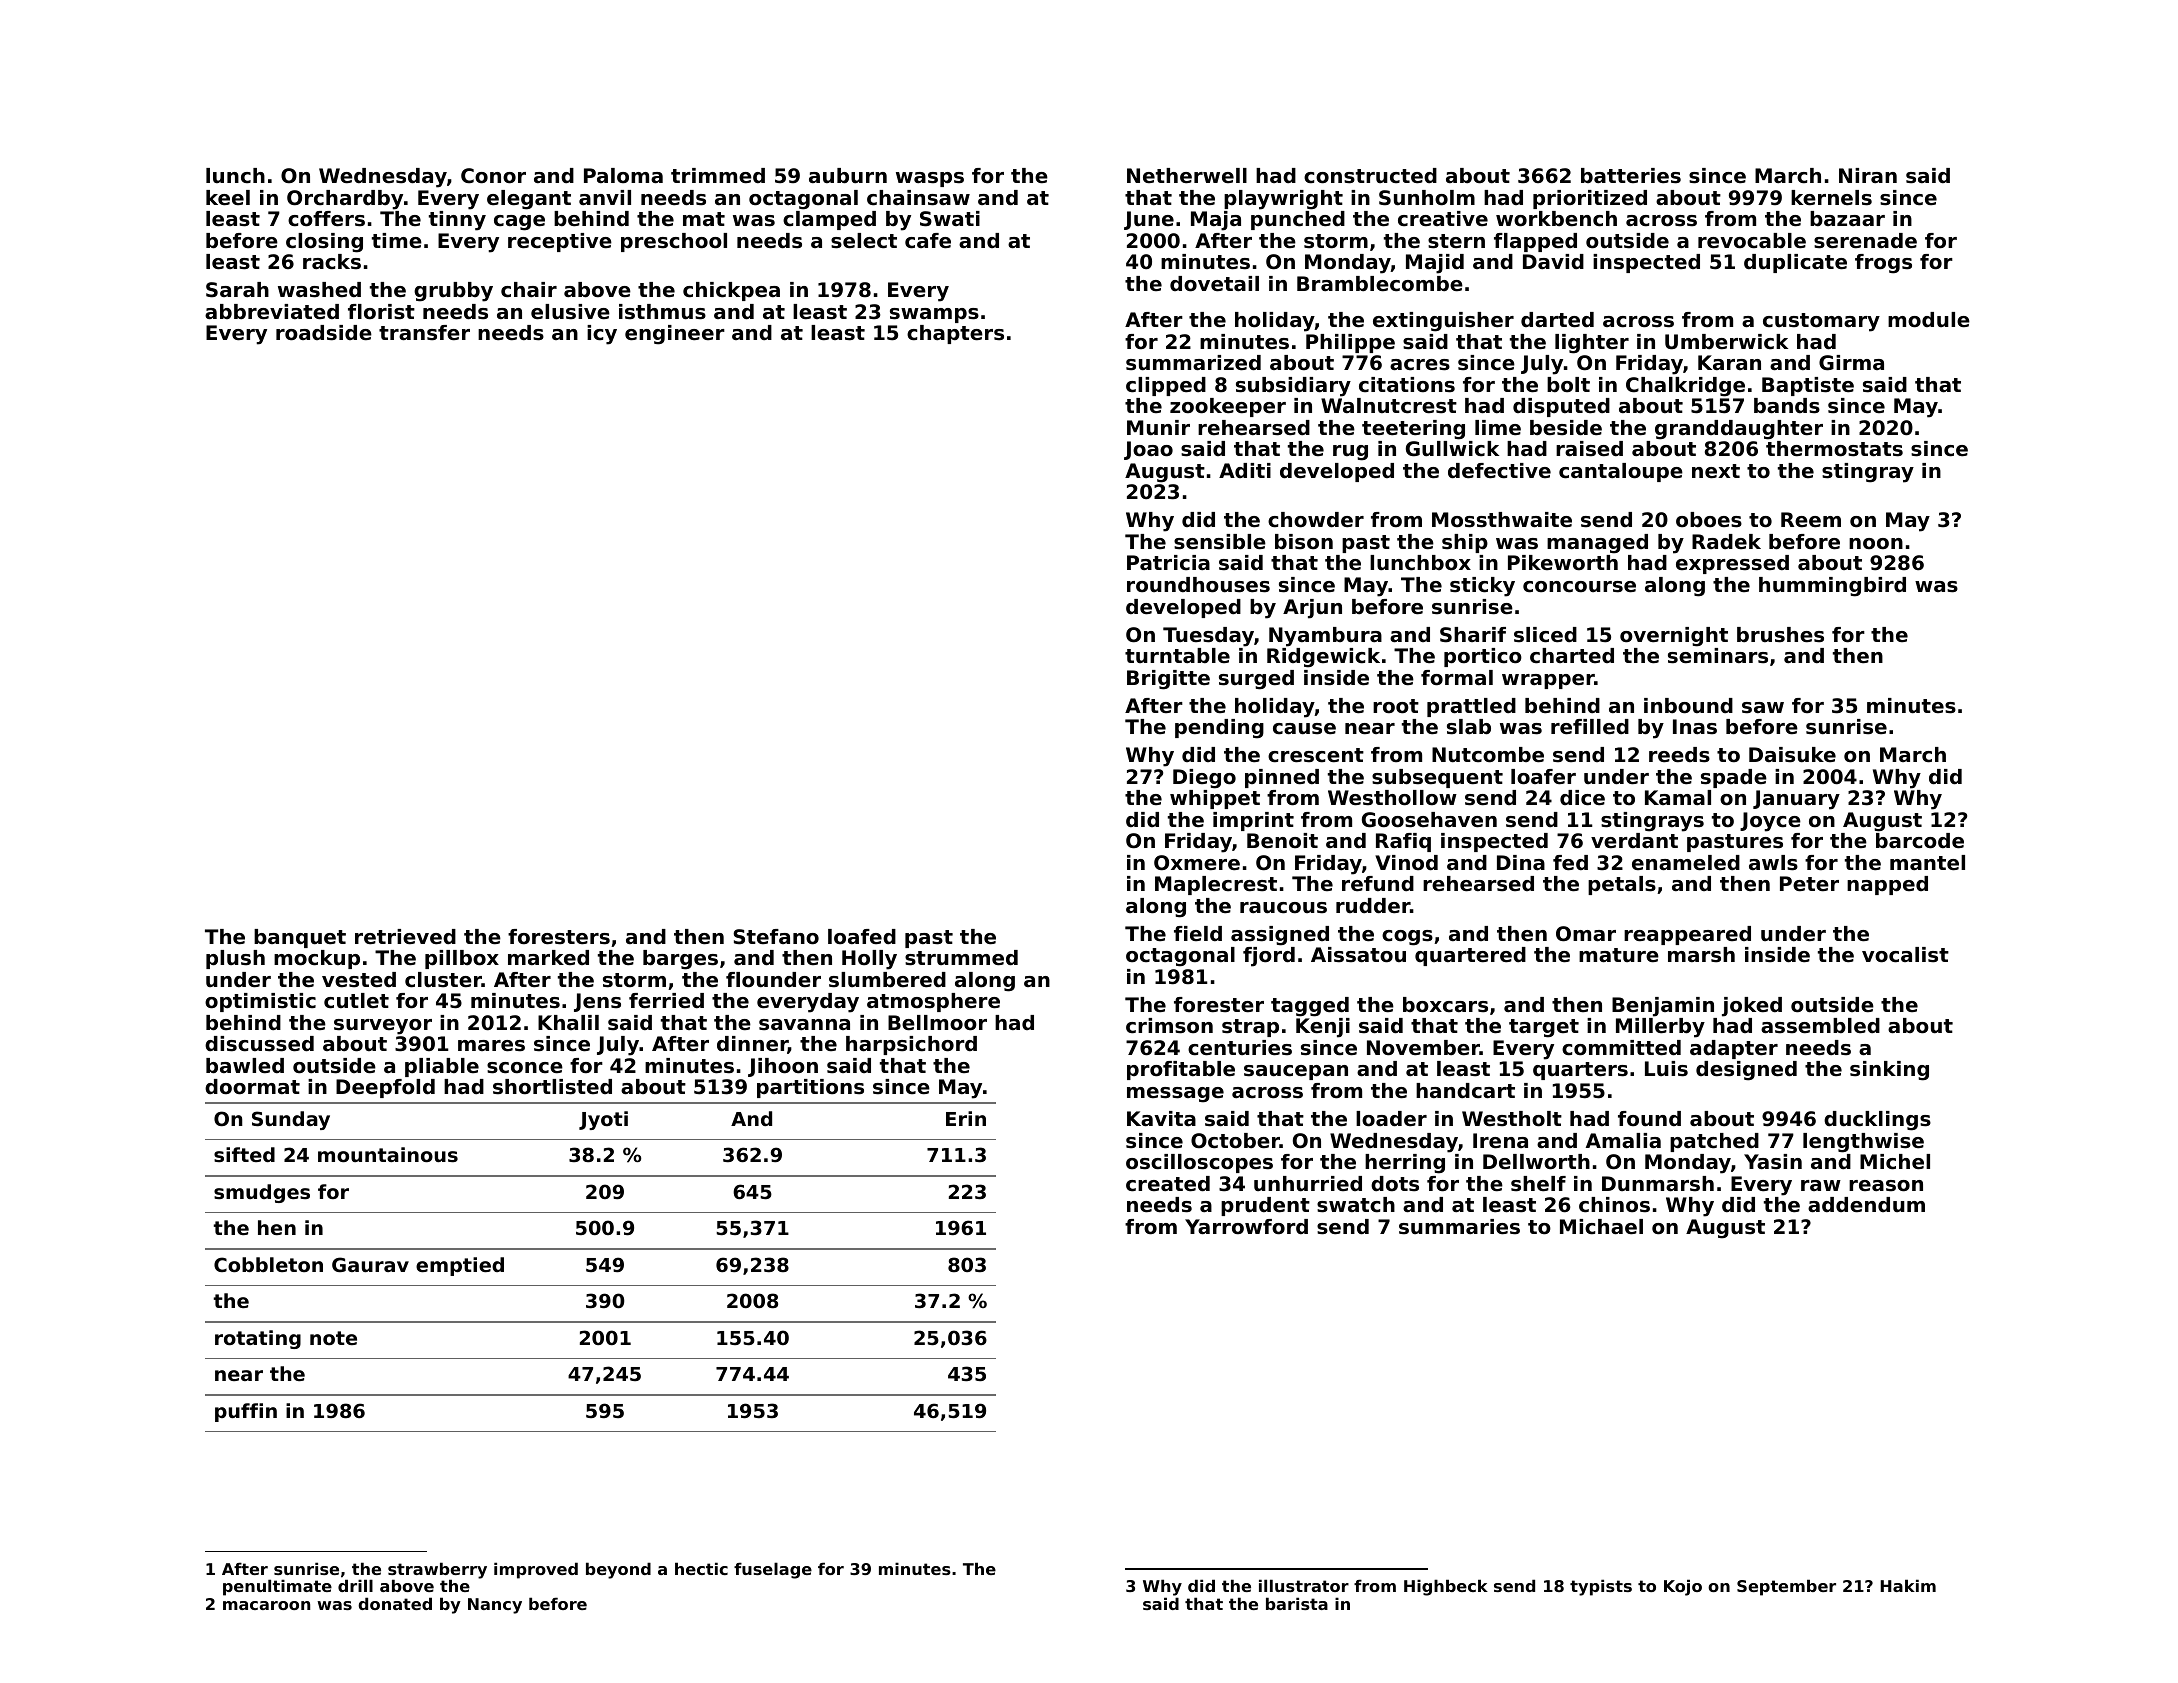  What do you see at coordinates (1246, 1227) in the document?
I see `Yarrowford` at bounding box center [1246, 1227].
